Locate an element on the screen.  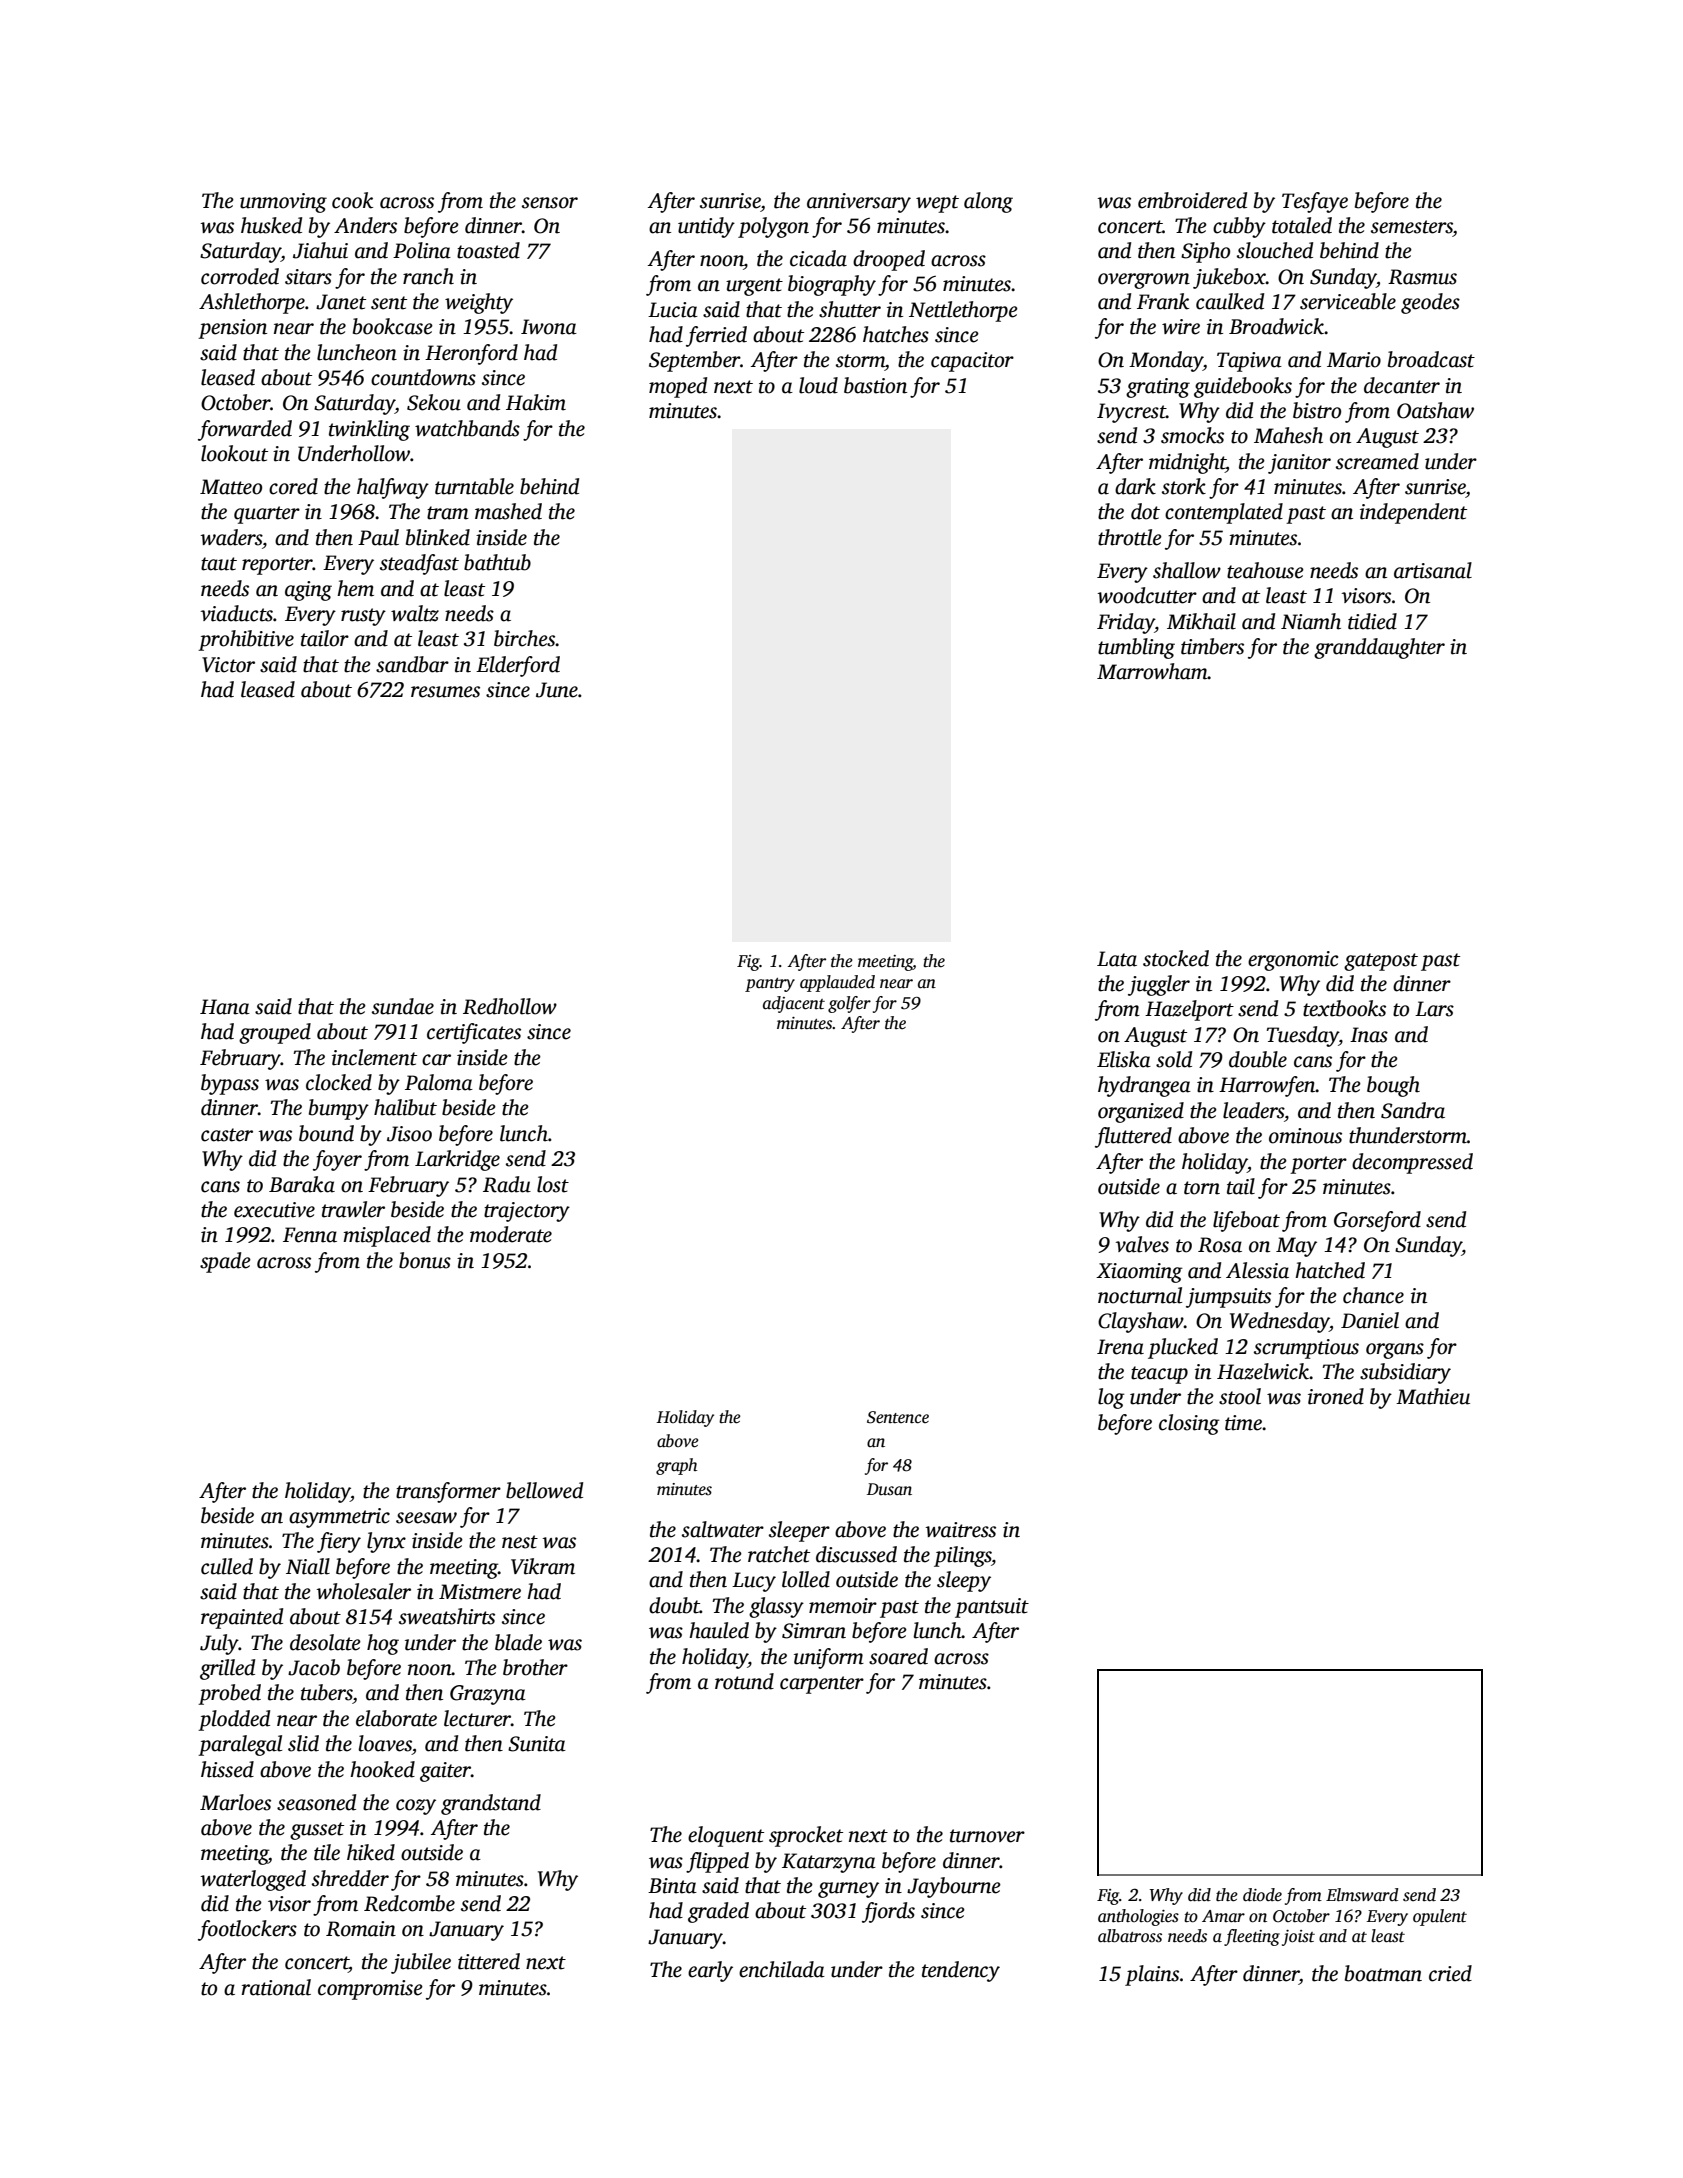
textbooks is located at coordinates (1344, 1008).
